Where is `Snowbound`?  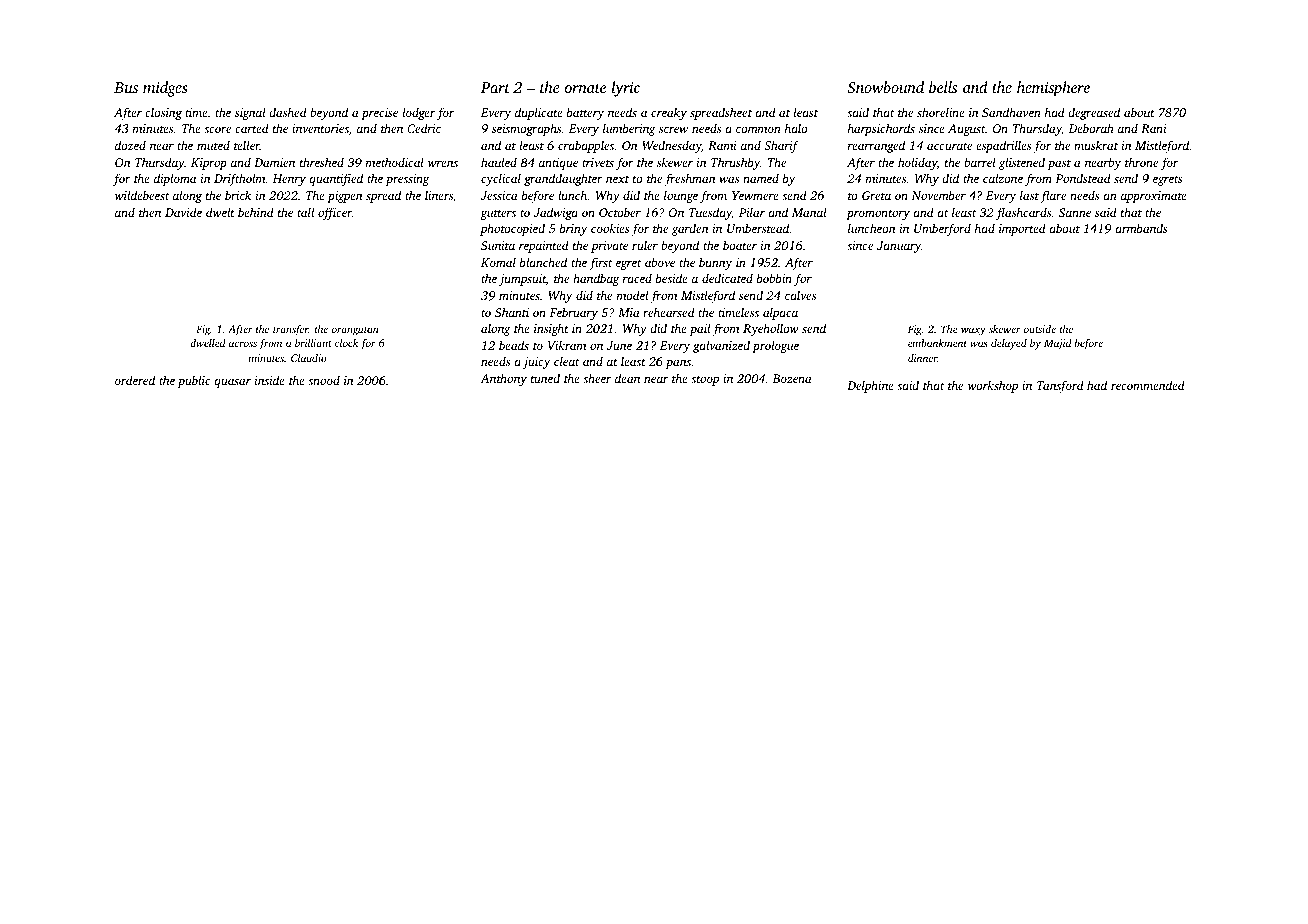
Snowbound is located at coordinates (885, 87).
